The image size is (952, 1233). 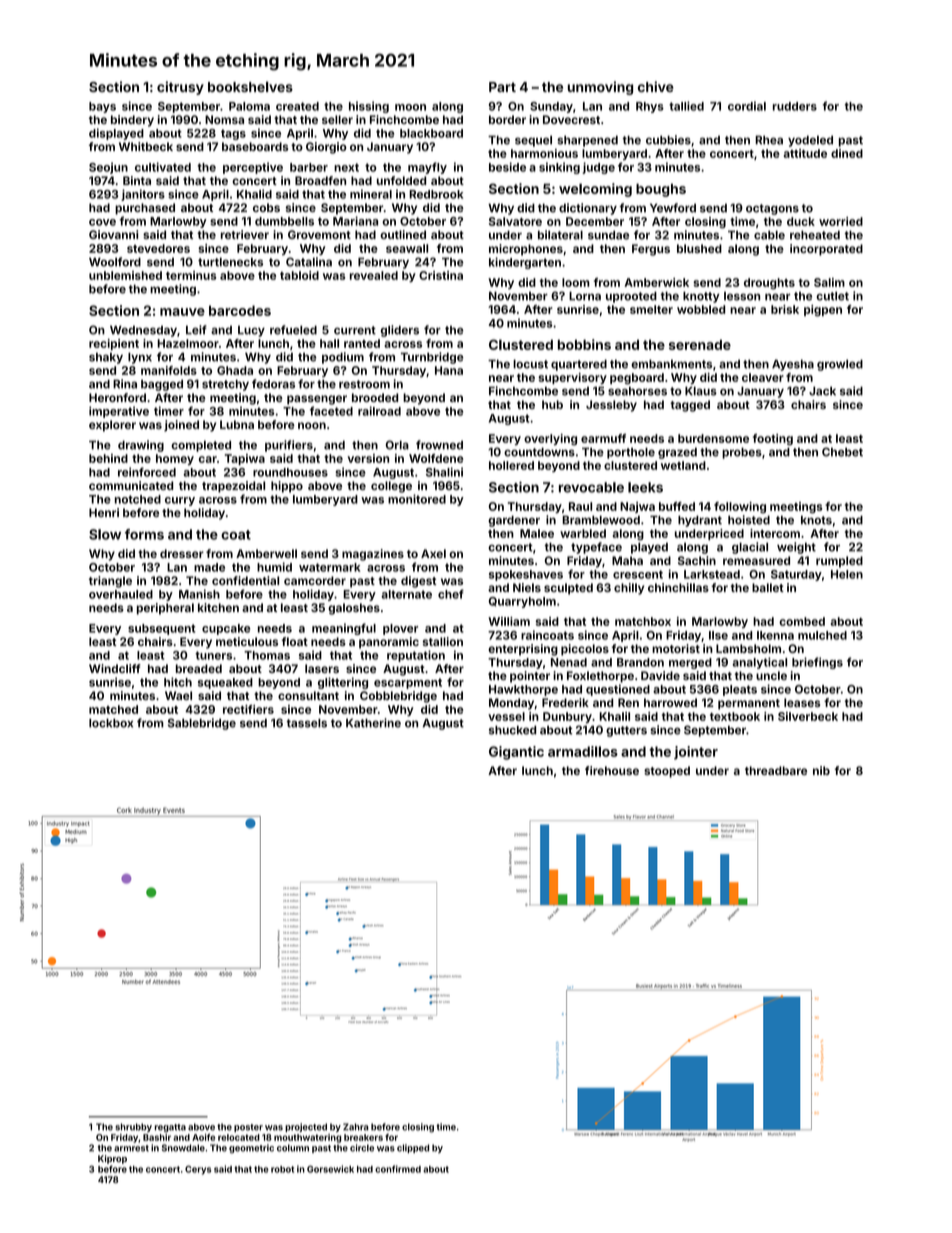 I want to click on unmoving, so click(x=600, y=88).
